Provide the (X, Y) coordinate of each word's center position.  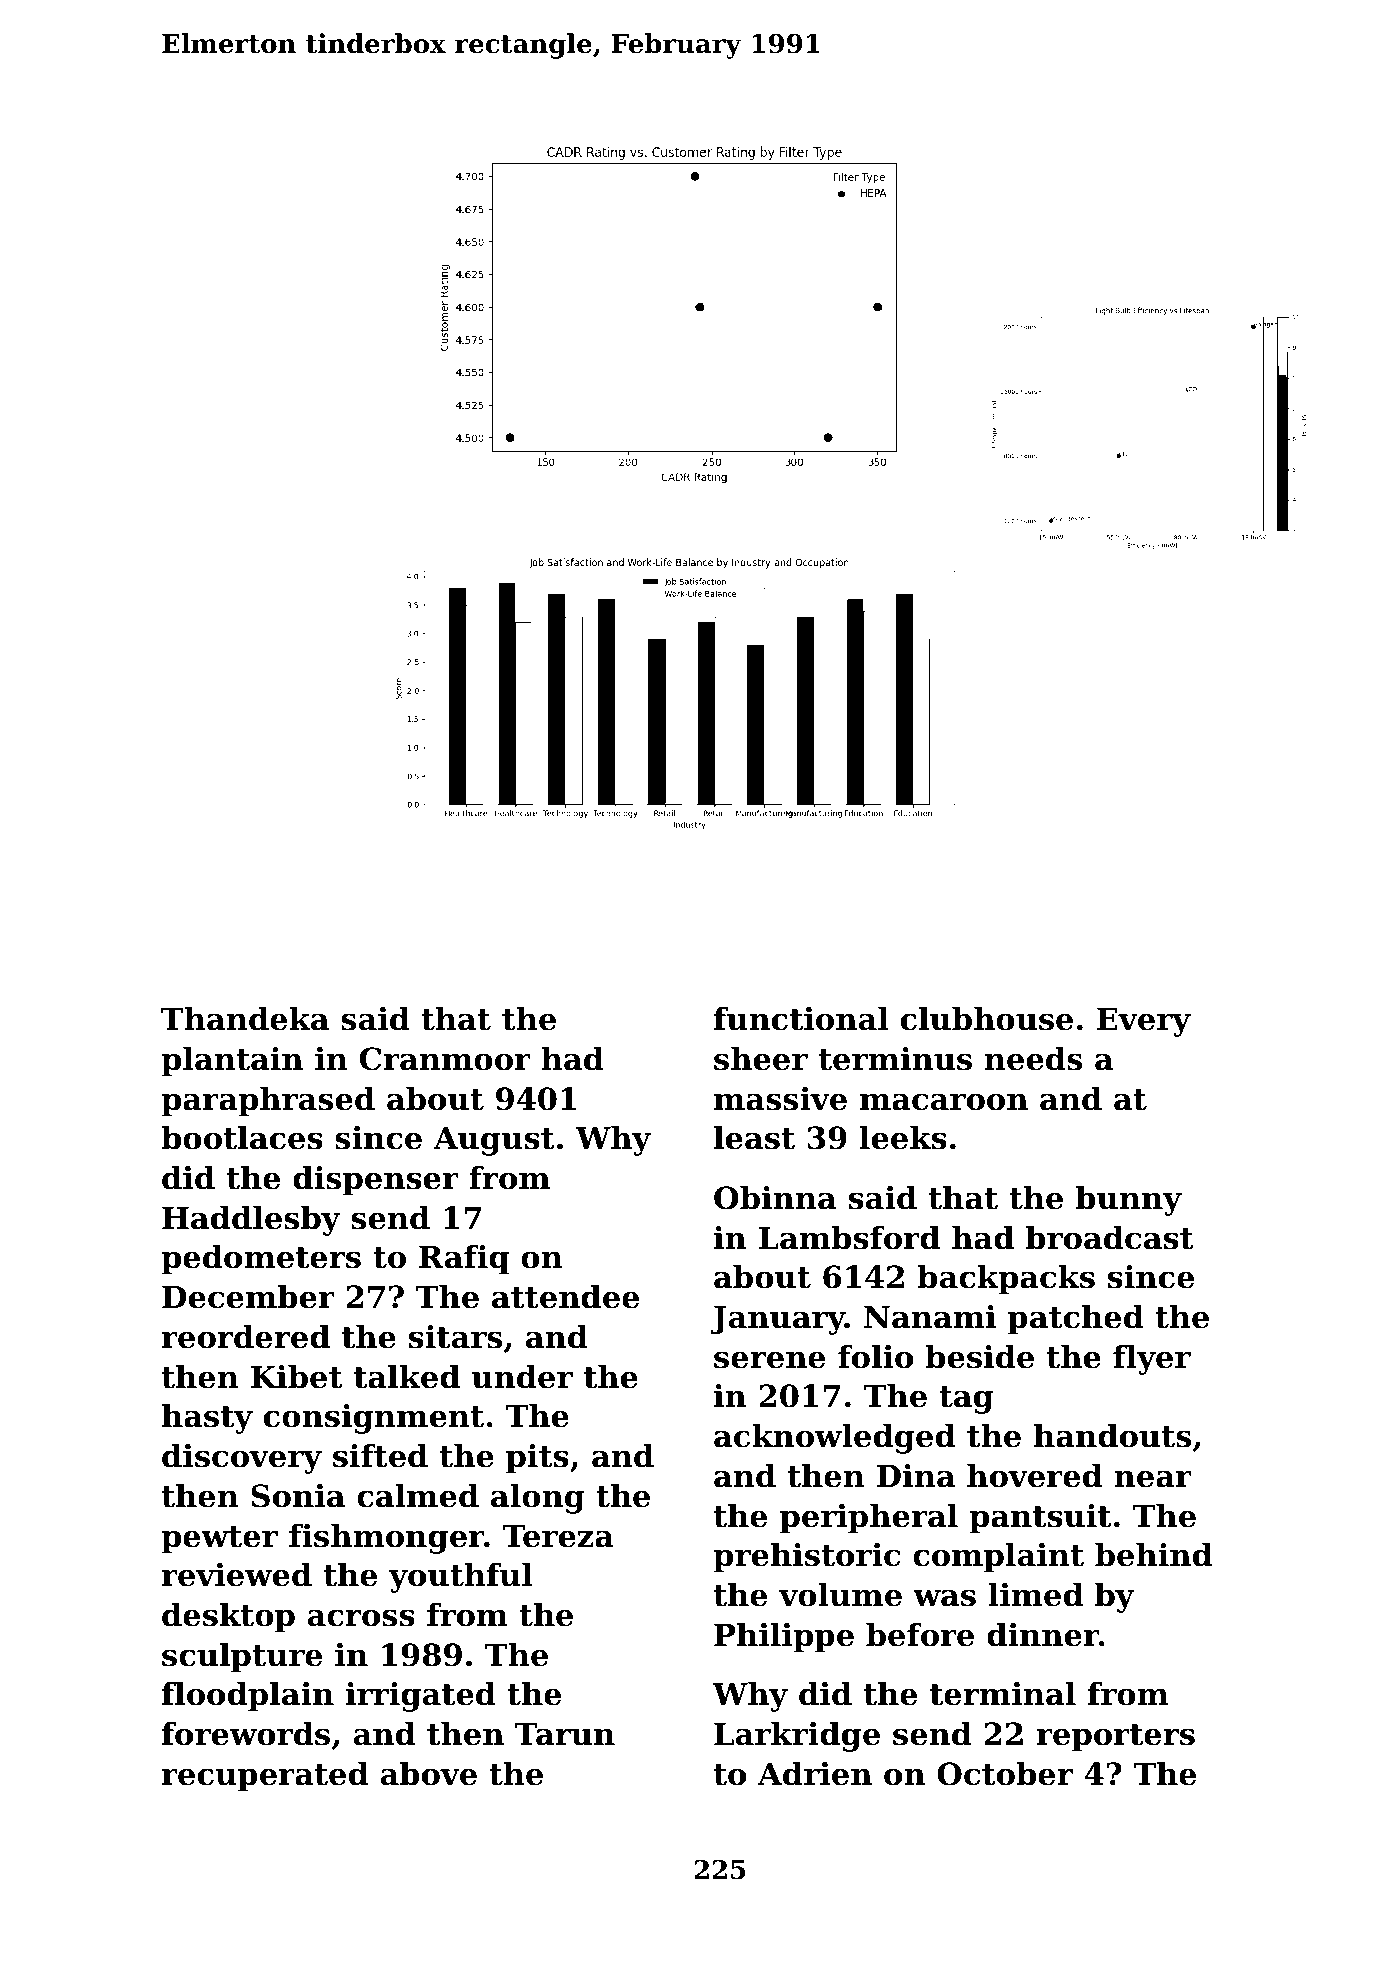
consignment (374, 1419)
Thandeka (245, 1019)
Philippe (784, 1638)
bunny (1129, 1201)
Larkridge (797, 1737)
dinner (1043, 1635)
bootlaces (242, 1138)
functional (801, 1019)
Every (1144, 1022)
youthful (460, 1578)
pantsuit (1040, 1519)
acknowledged (834, 1439)
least (754, 1138)
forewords (246, 1734)
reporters (1116, 1738)
